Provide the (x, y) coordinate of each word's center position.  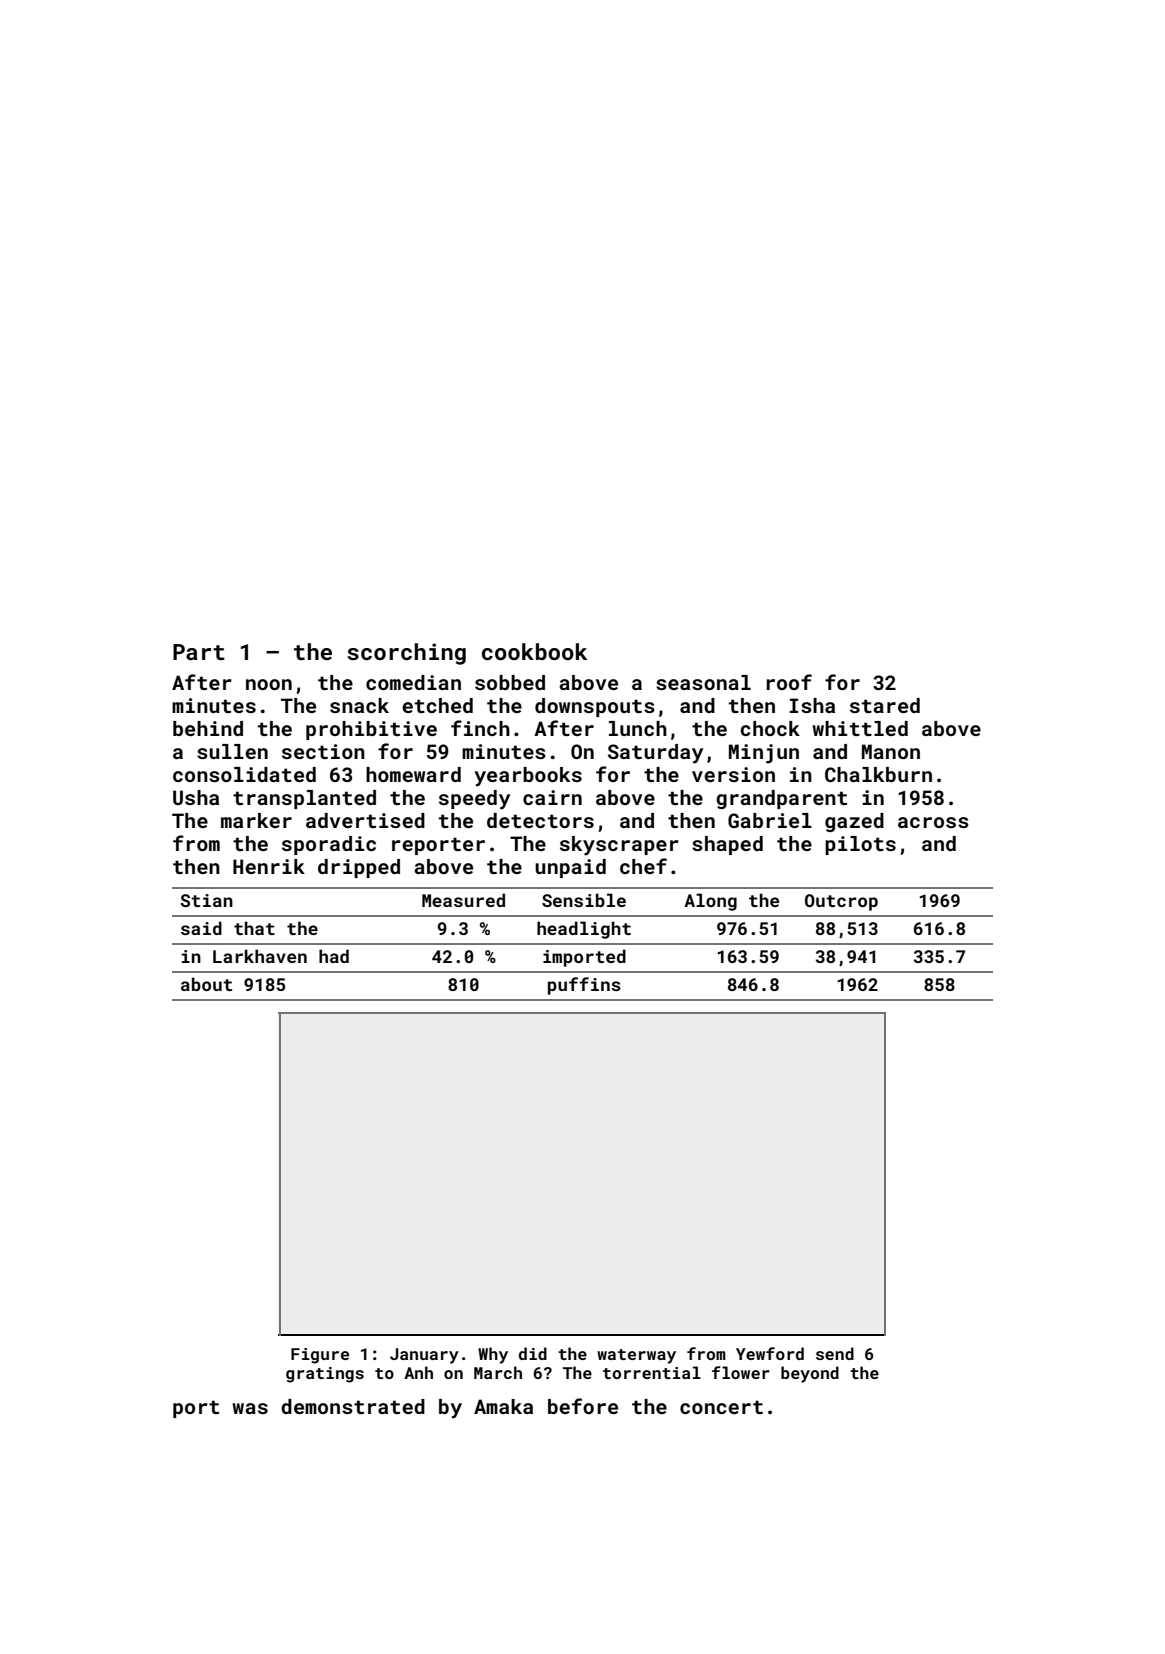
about (206, 984)
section (323, 751)
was (250, 1408)
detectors (540, 820)
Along (710, 902)
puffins (584, 986)
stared (885, 705)
